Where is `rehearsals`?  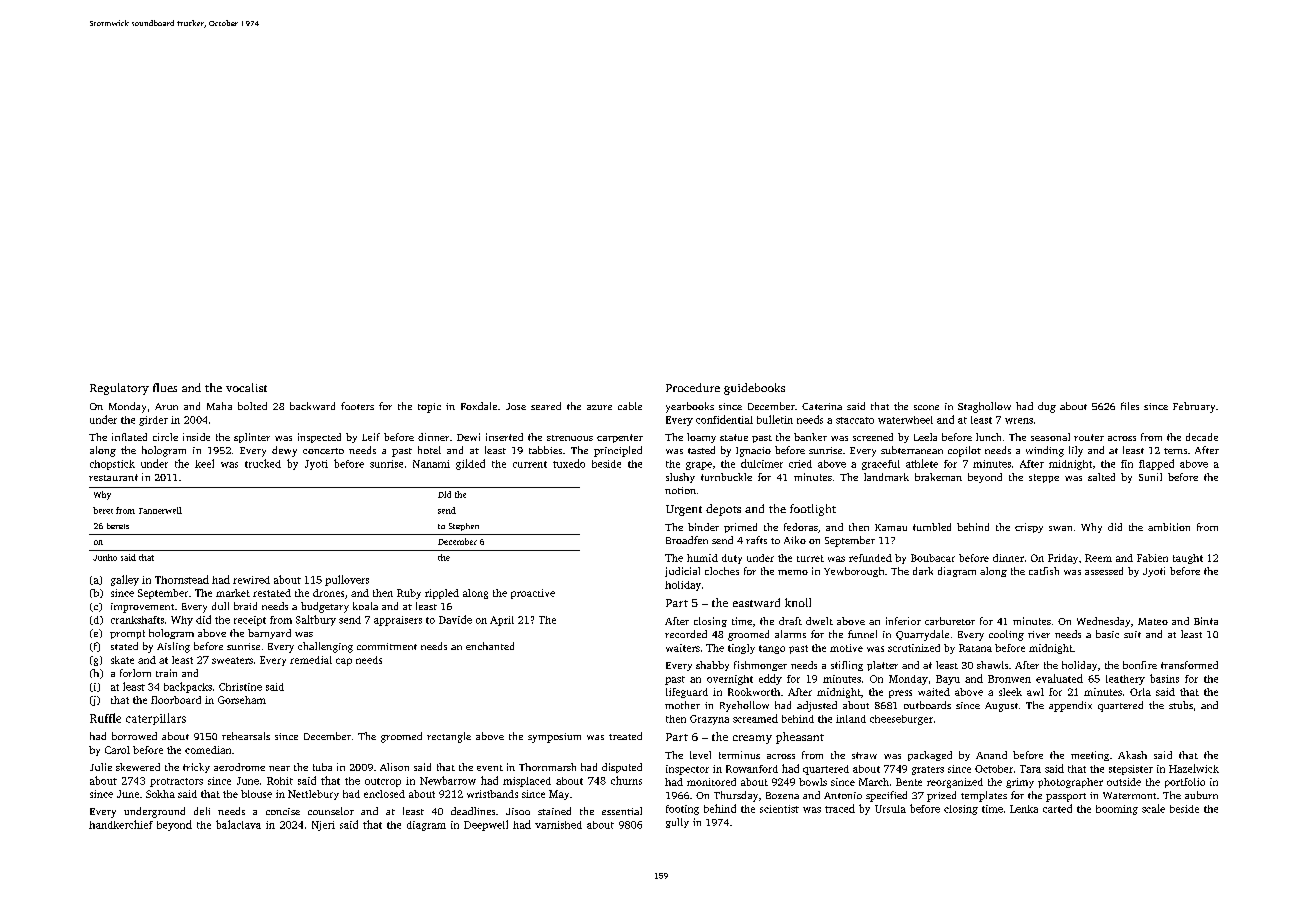 rehearsals is located at coordinates (246, 736).
